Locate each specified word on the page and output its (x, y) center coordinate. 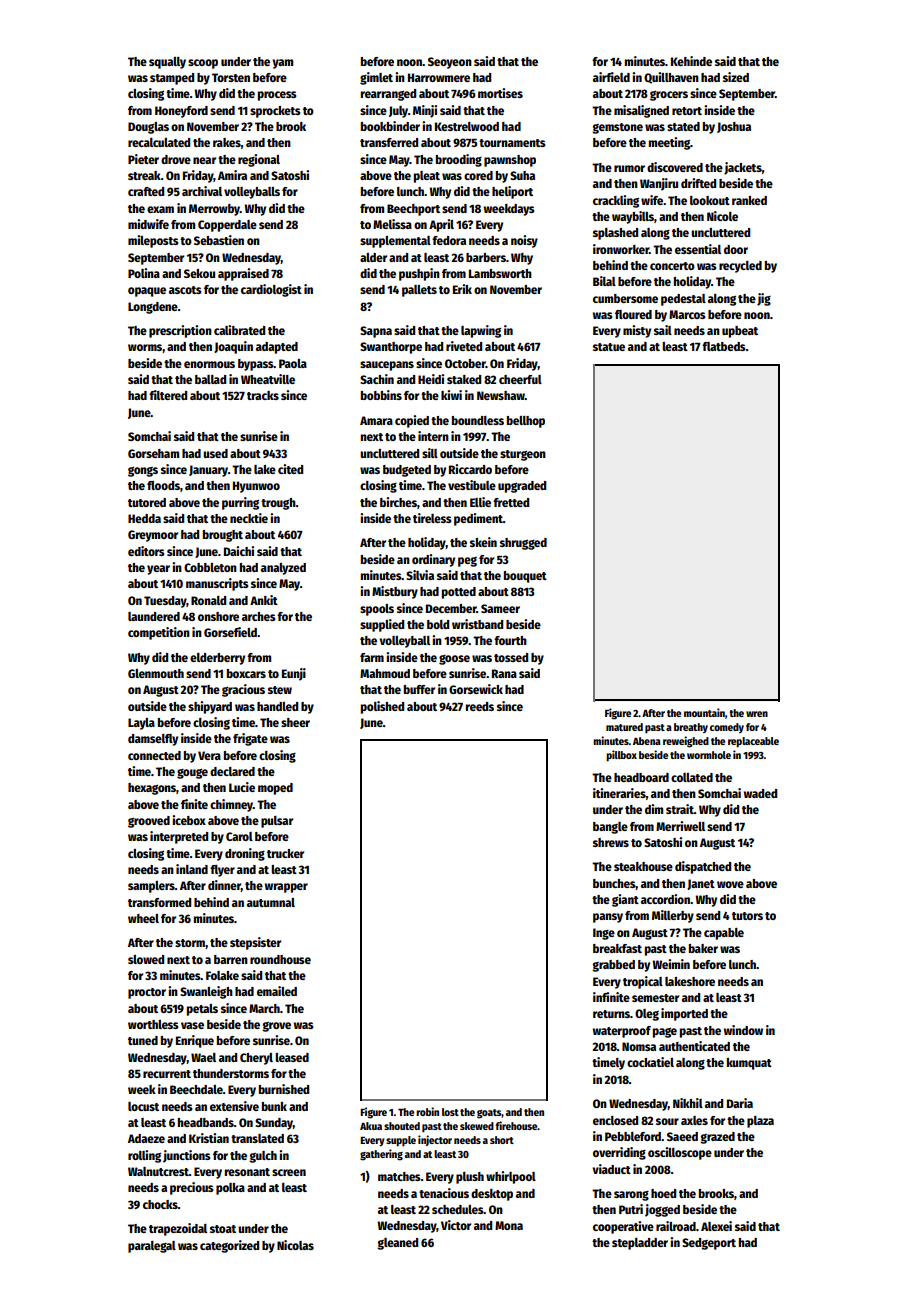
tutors (747, 916)
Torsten (231, 77)
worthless (153, 1024)
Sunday (274, 1124)
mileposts (153, 241)
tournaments (512, 143)
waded (760, 793)
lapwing (481, 331)
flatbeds (724, 346)
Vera (209, 755)
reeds (480, 706)
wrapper (286, 888)
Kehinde (691, 61)
